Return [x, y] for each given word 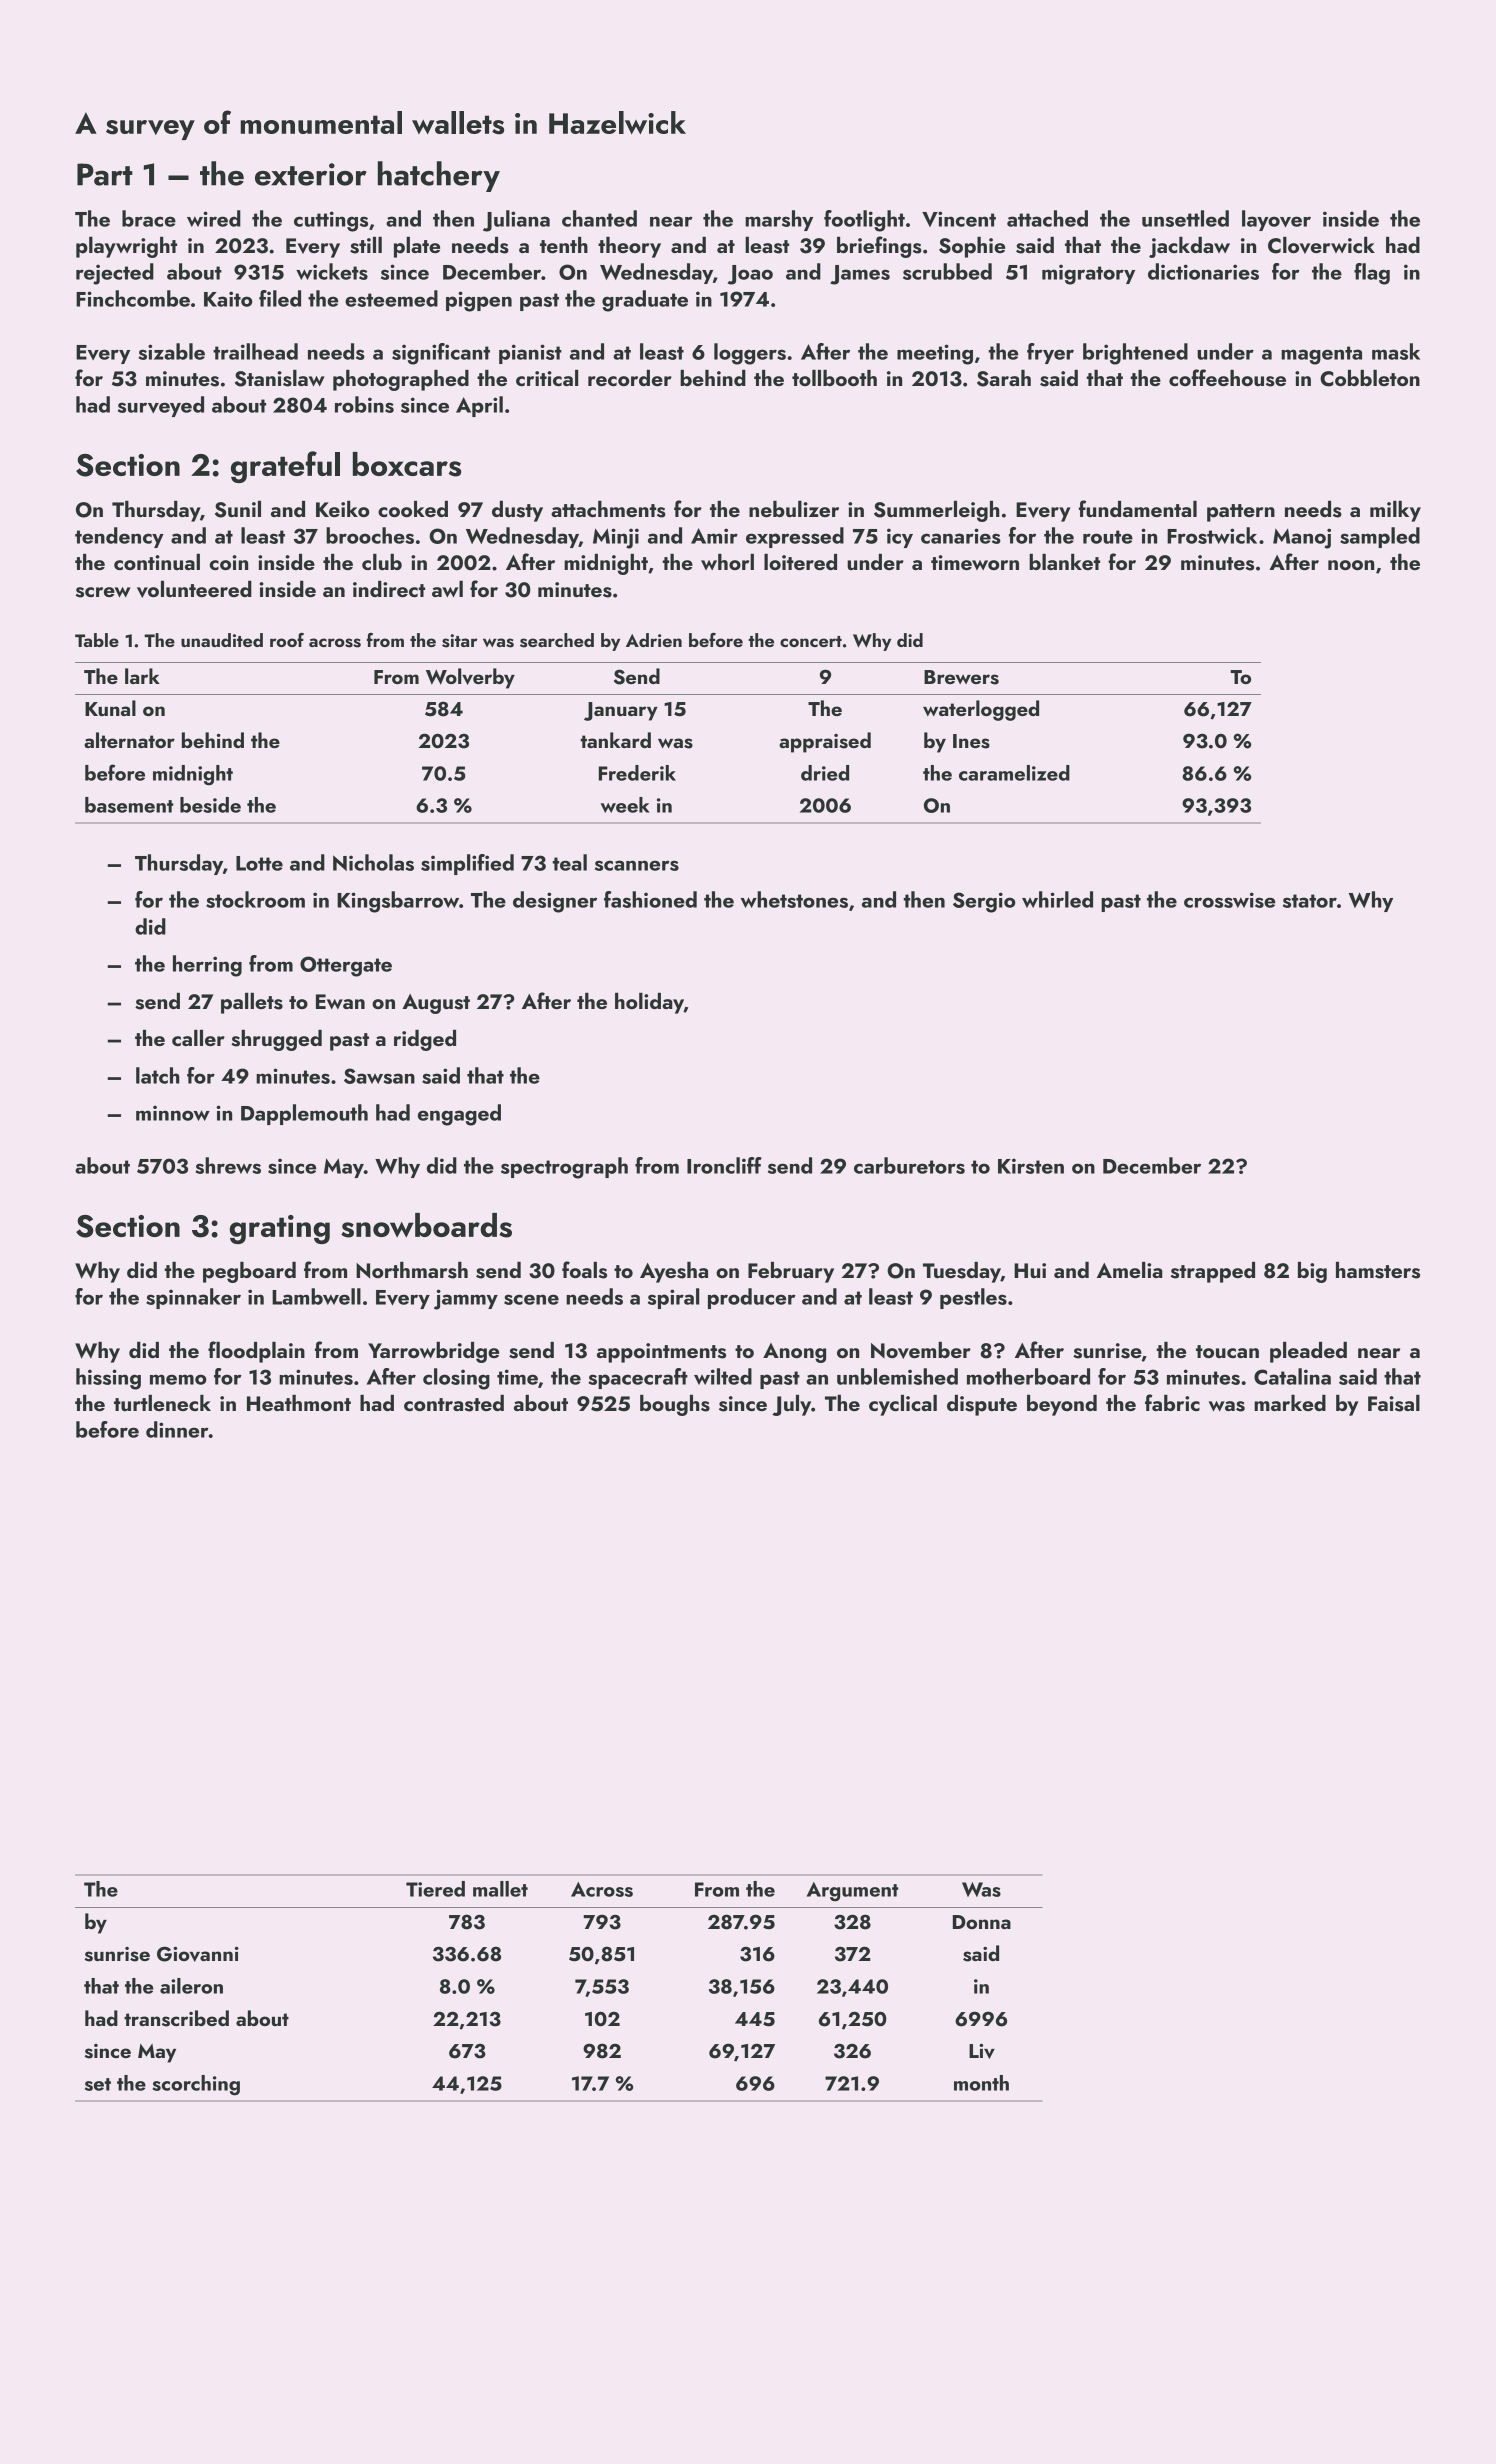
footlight [864, 221]
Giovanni [198, 1954]
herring [207, 966]
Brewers [961, 677]
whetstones [794, 899]
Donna [982, 1922]
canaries [961, 536]
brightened [1135, 354]
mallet [500, 1889]
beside [210, 805]
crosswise [1229, 900]
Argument [853, 1892]
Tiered [435, 1889]
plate [417, 247]
